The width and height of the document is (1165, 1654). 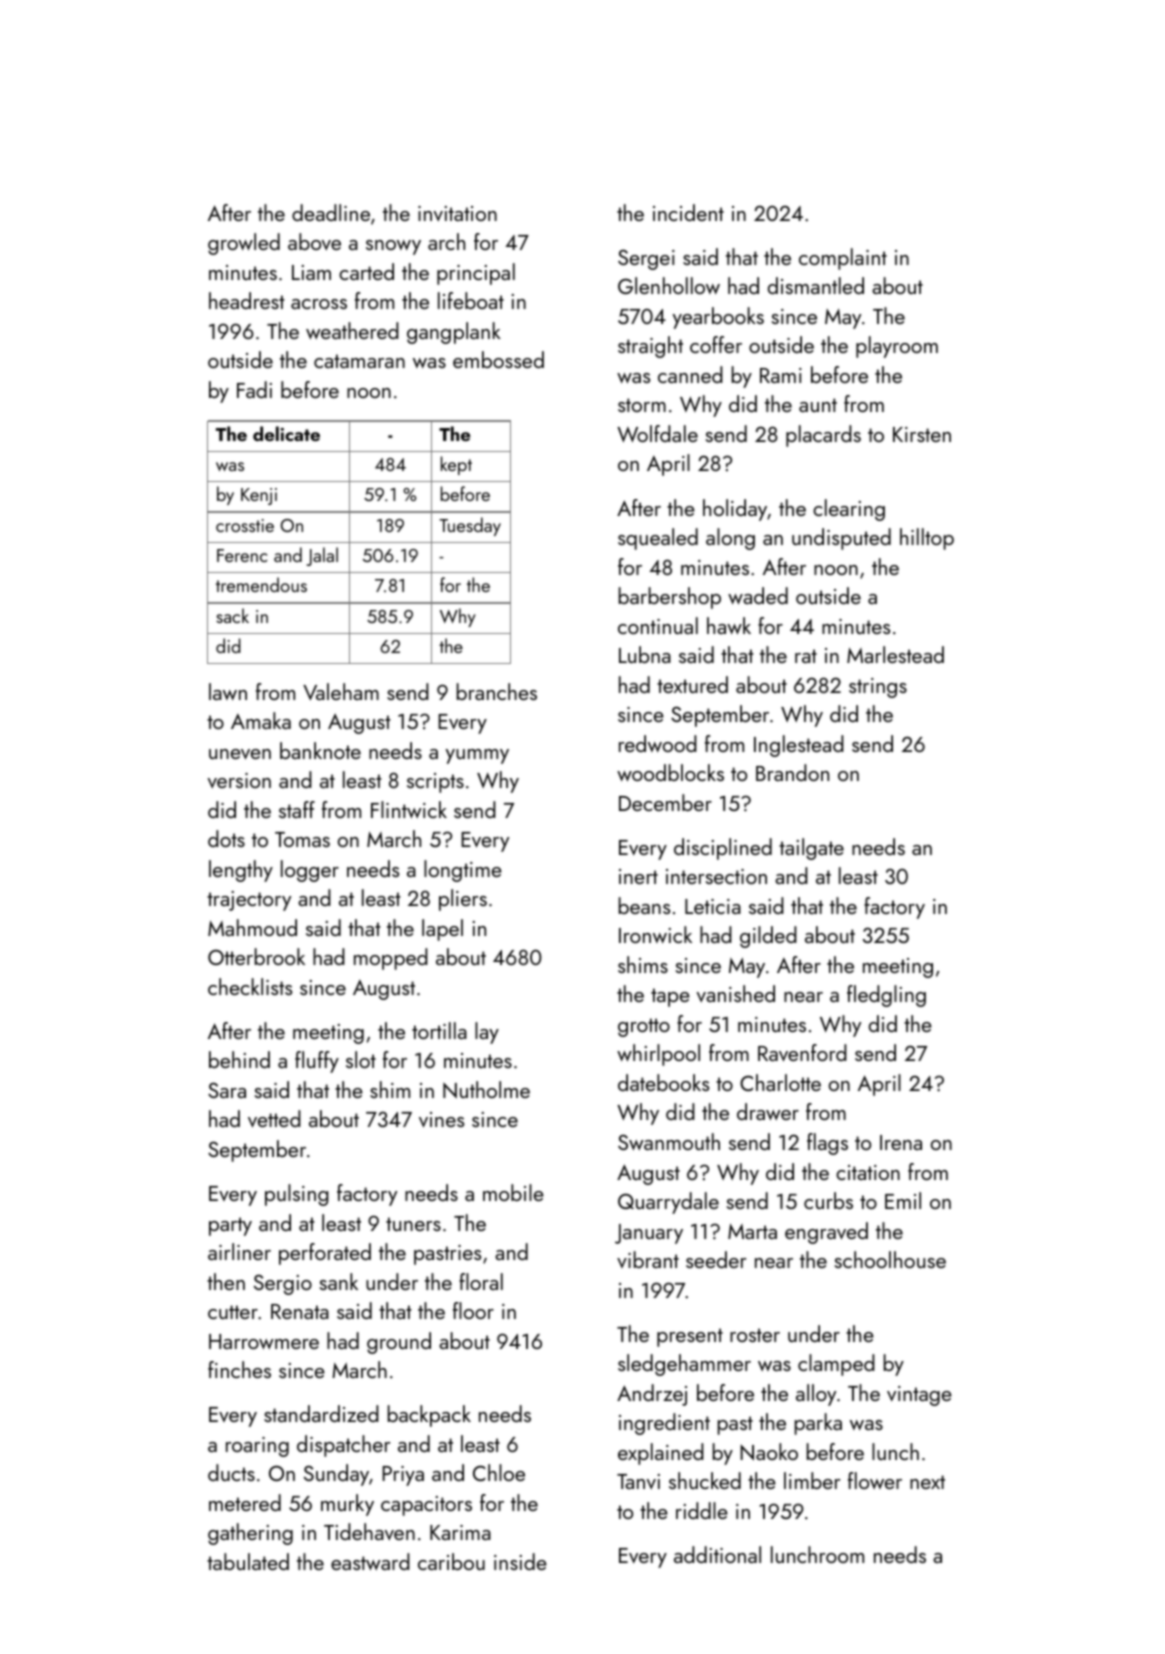 I want to click on tabulated, so click(x=248, y=1561).
